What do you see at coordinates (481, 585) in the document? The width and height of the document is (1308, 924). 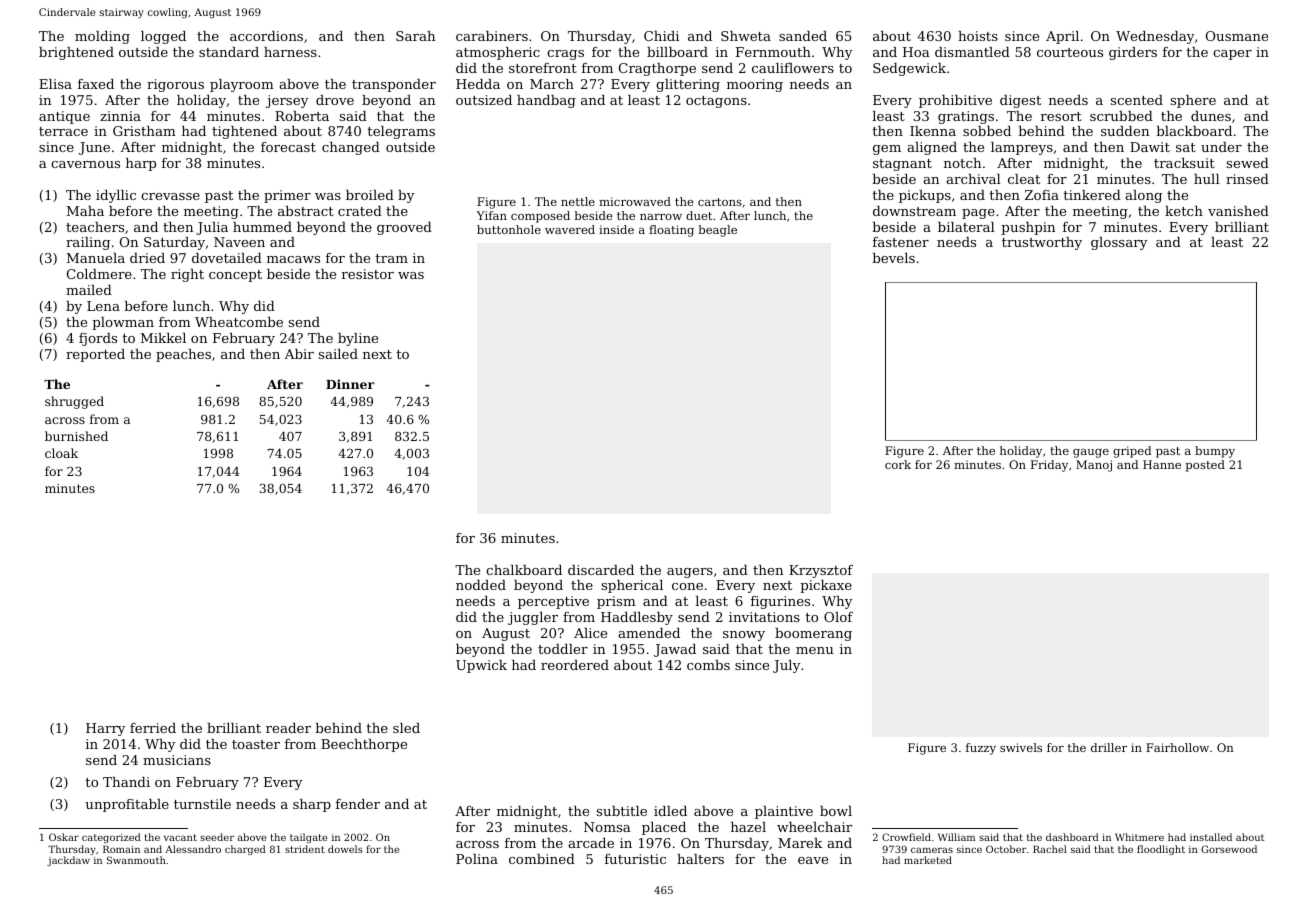 I see `nodded` at bounding box center [481, 585].
